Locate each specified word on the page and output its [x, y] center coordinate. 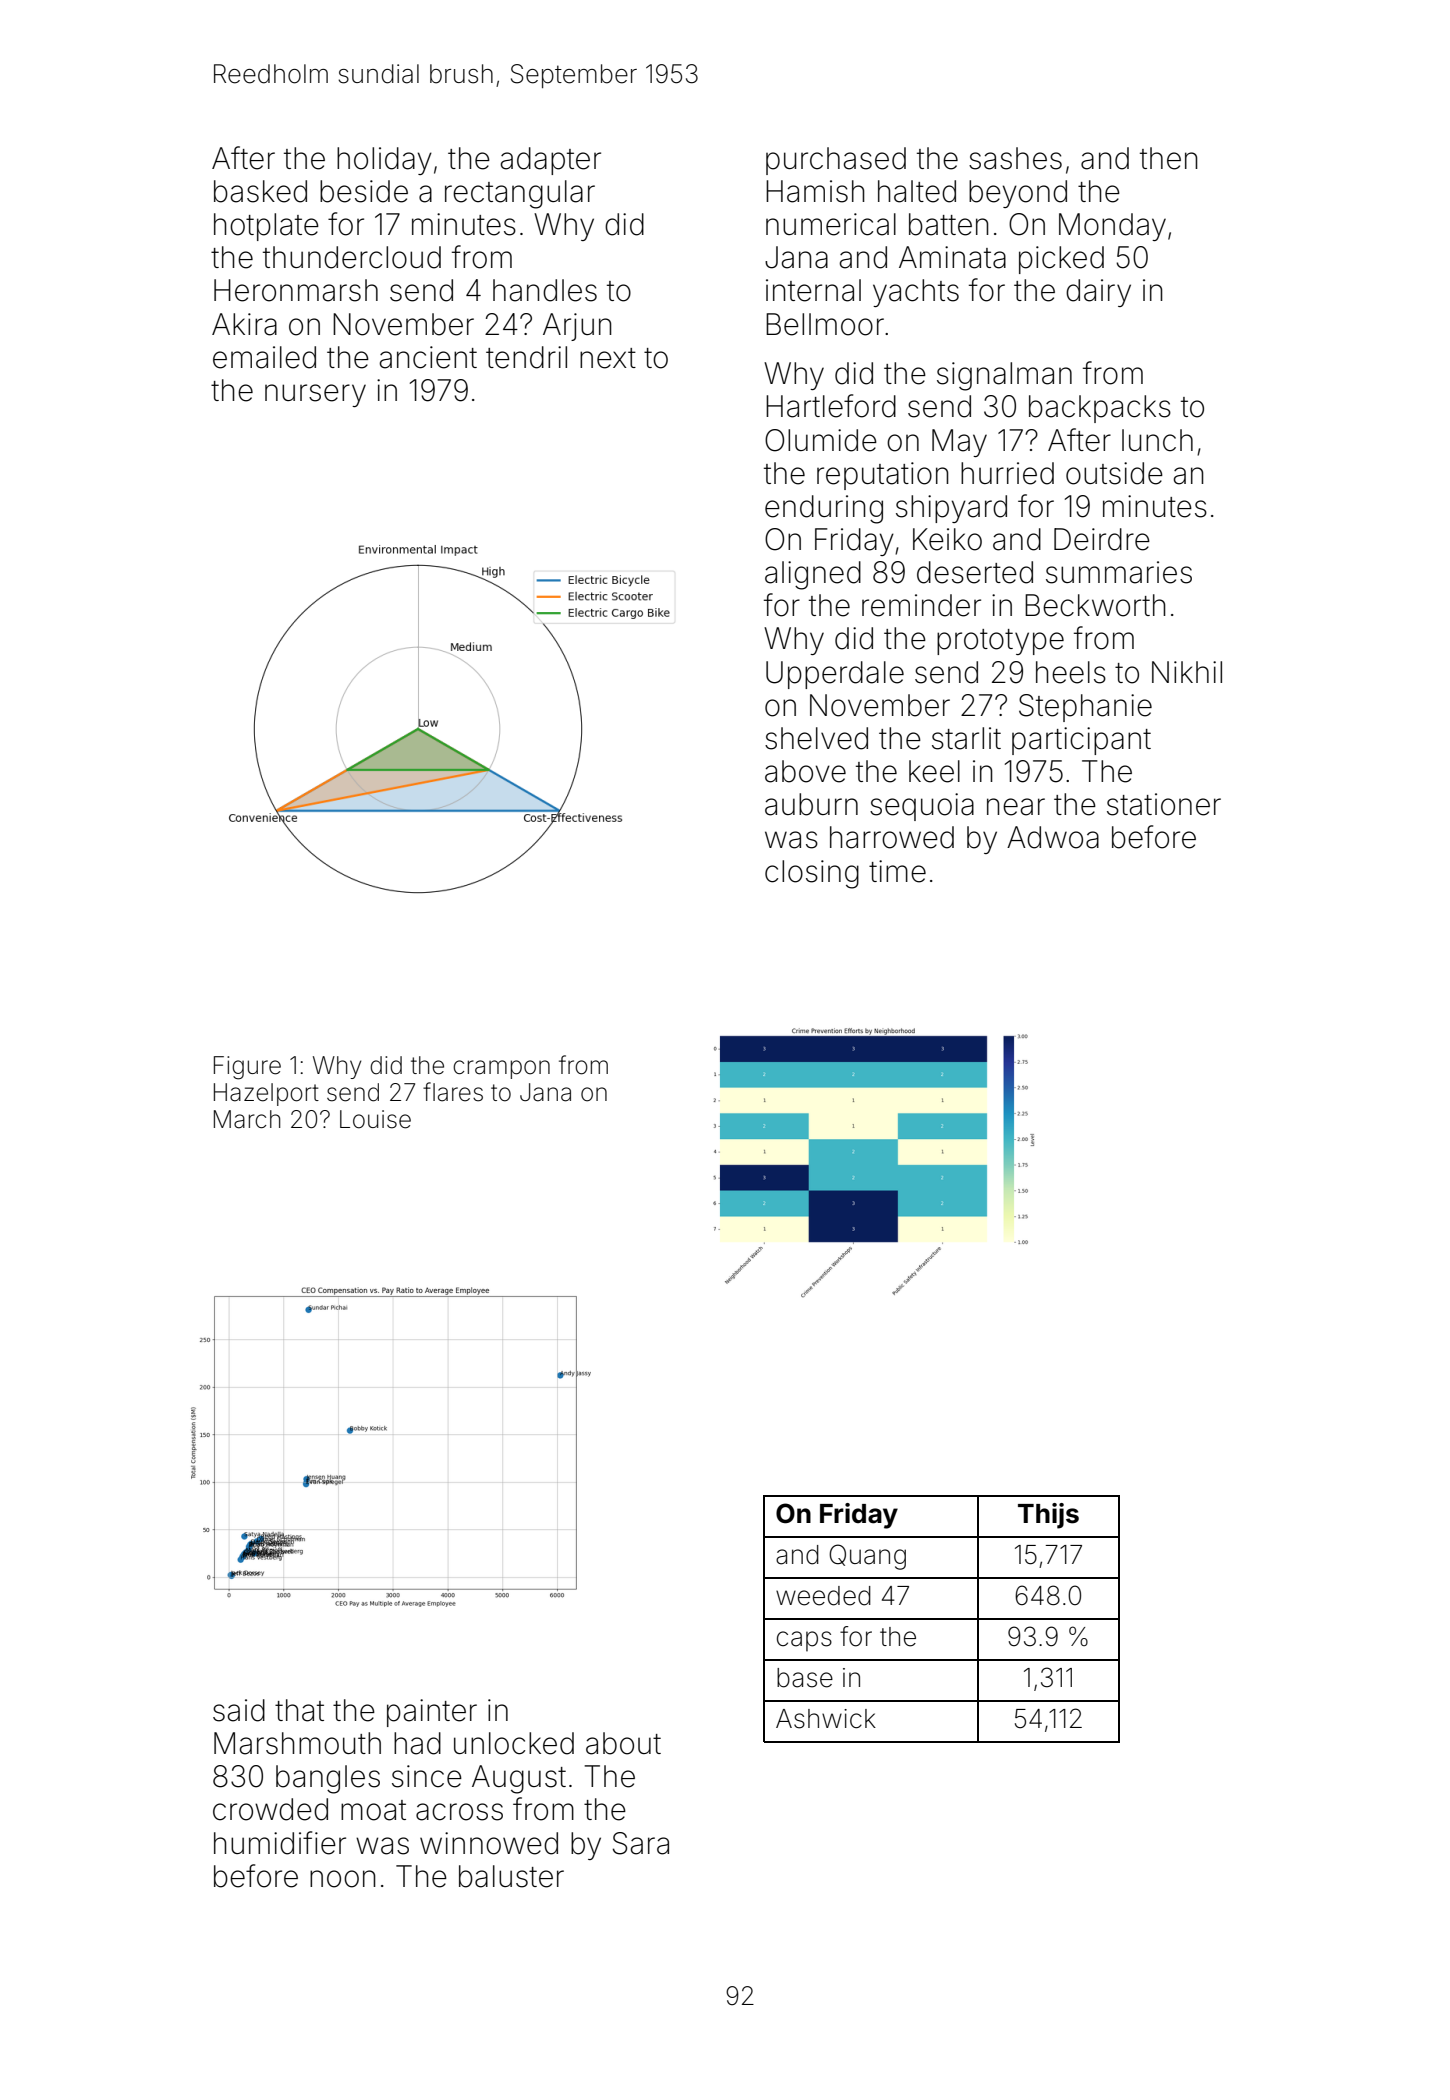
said [239, 1710]
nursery [315, 395]
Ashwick [826, 1719]
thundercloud [352, 257]
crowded [270, 1809]
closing [812, 874]
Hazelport [266, 1094]
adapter [550, 161]
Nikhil [1187, 672]
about [623, 1743]
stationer [1164, 804]
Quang [867, 1557]
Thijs [1048, 1516]
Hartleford [831, 406]
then [1168, 158]
